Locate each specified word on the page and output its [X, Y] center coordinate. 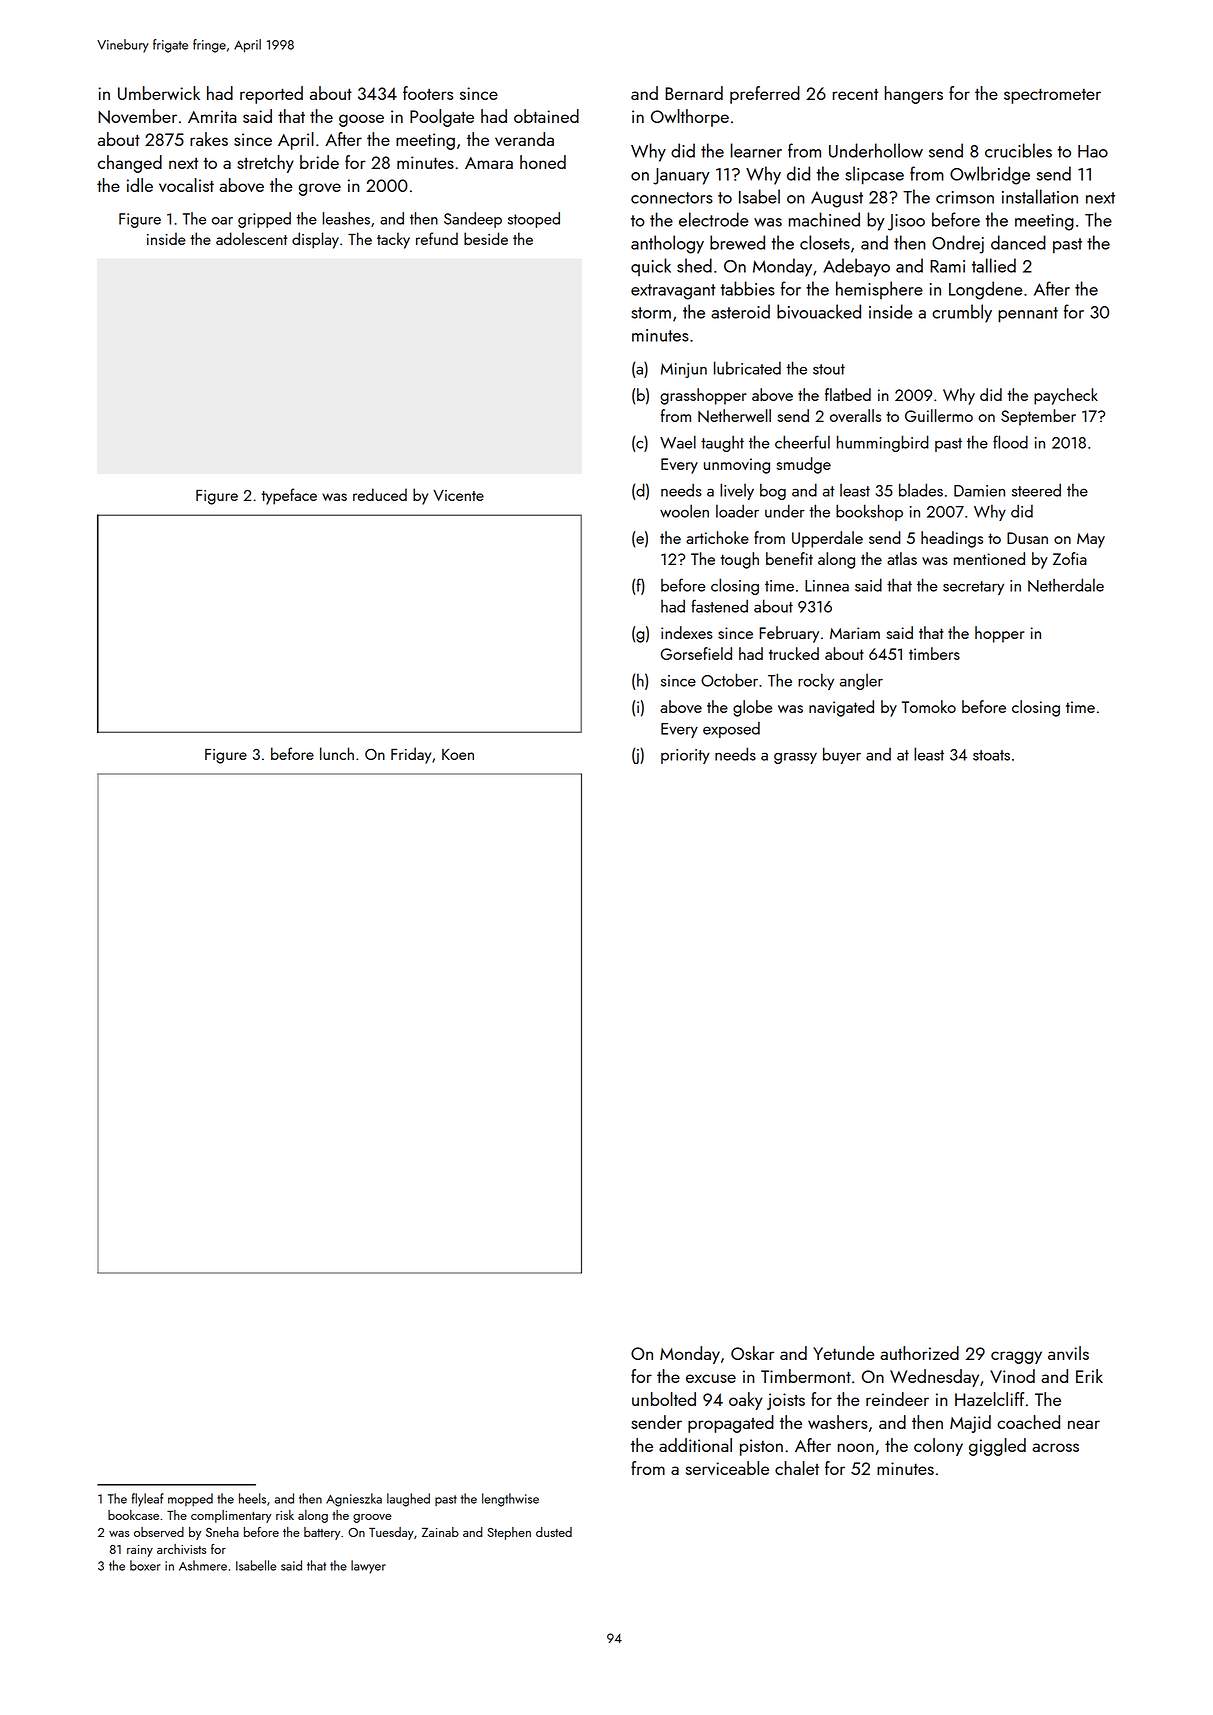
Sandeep [473, 220]
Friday [411, 755]
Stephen [509, 1533]
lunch [337, 753]
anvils [1068, 1353]
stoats [991, 755]
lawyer [368, 1567]
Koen [458, 754]
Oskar [752, 1353]
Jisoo [906, 222]
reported [271, 95]
